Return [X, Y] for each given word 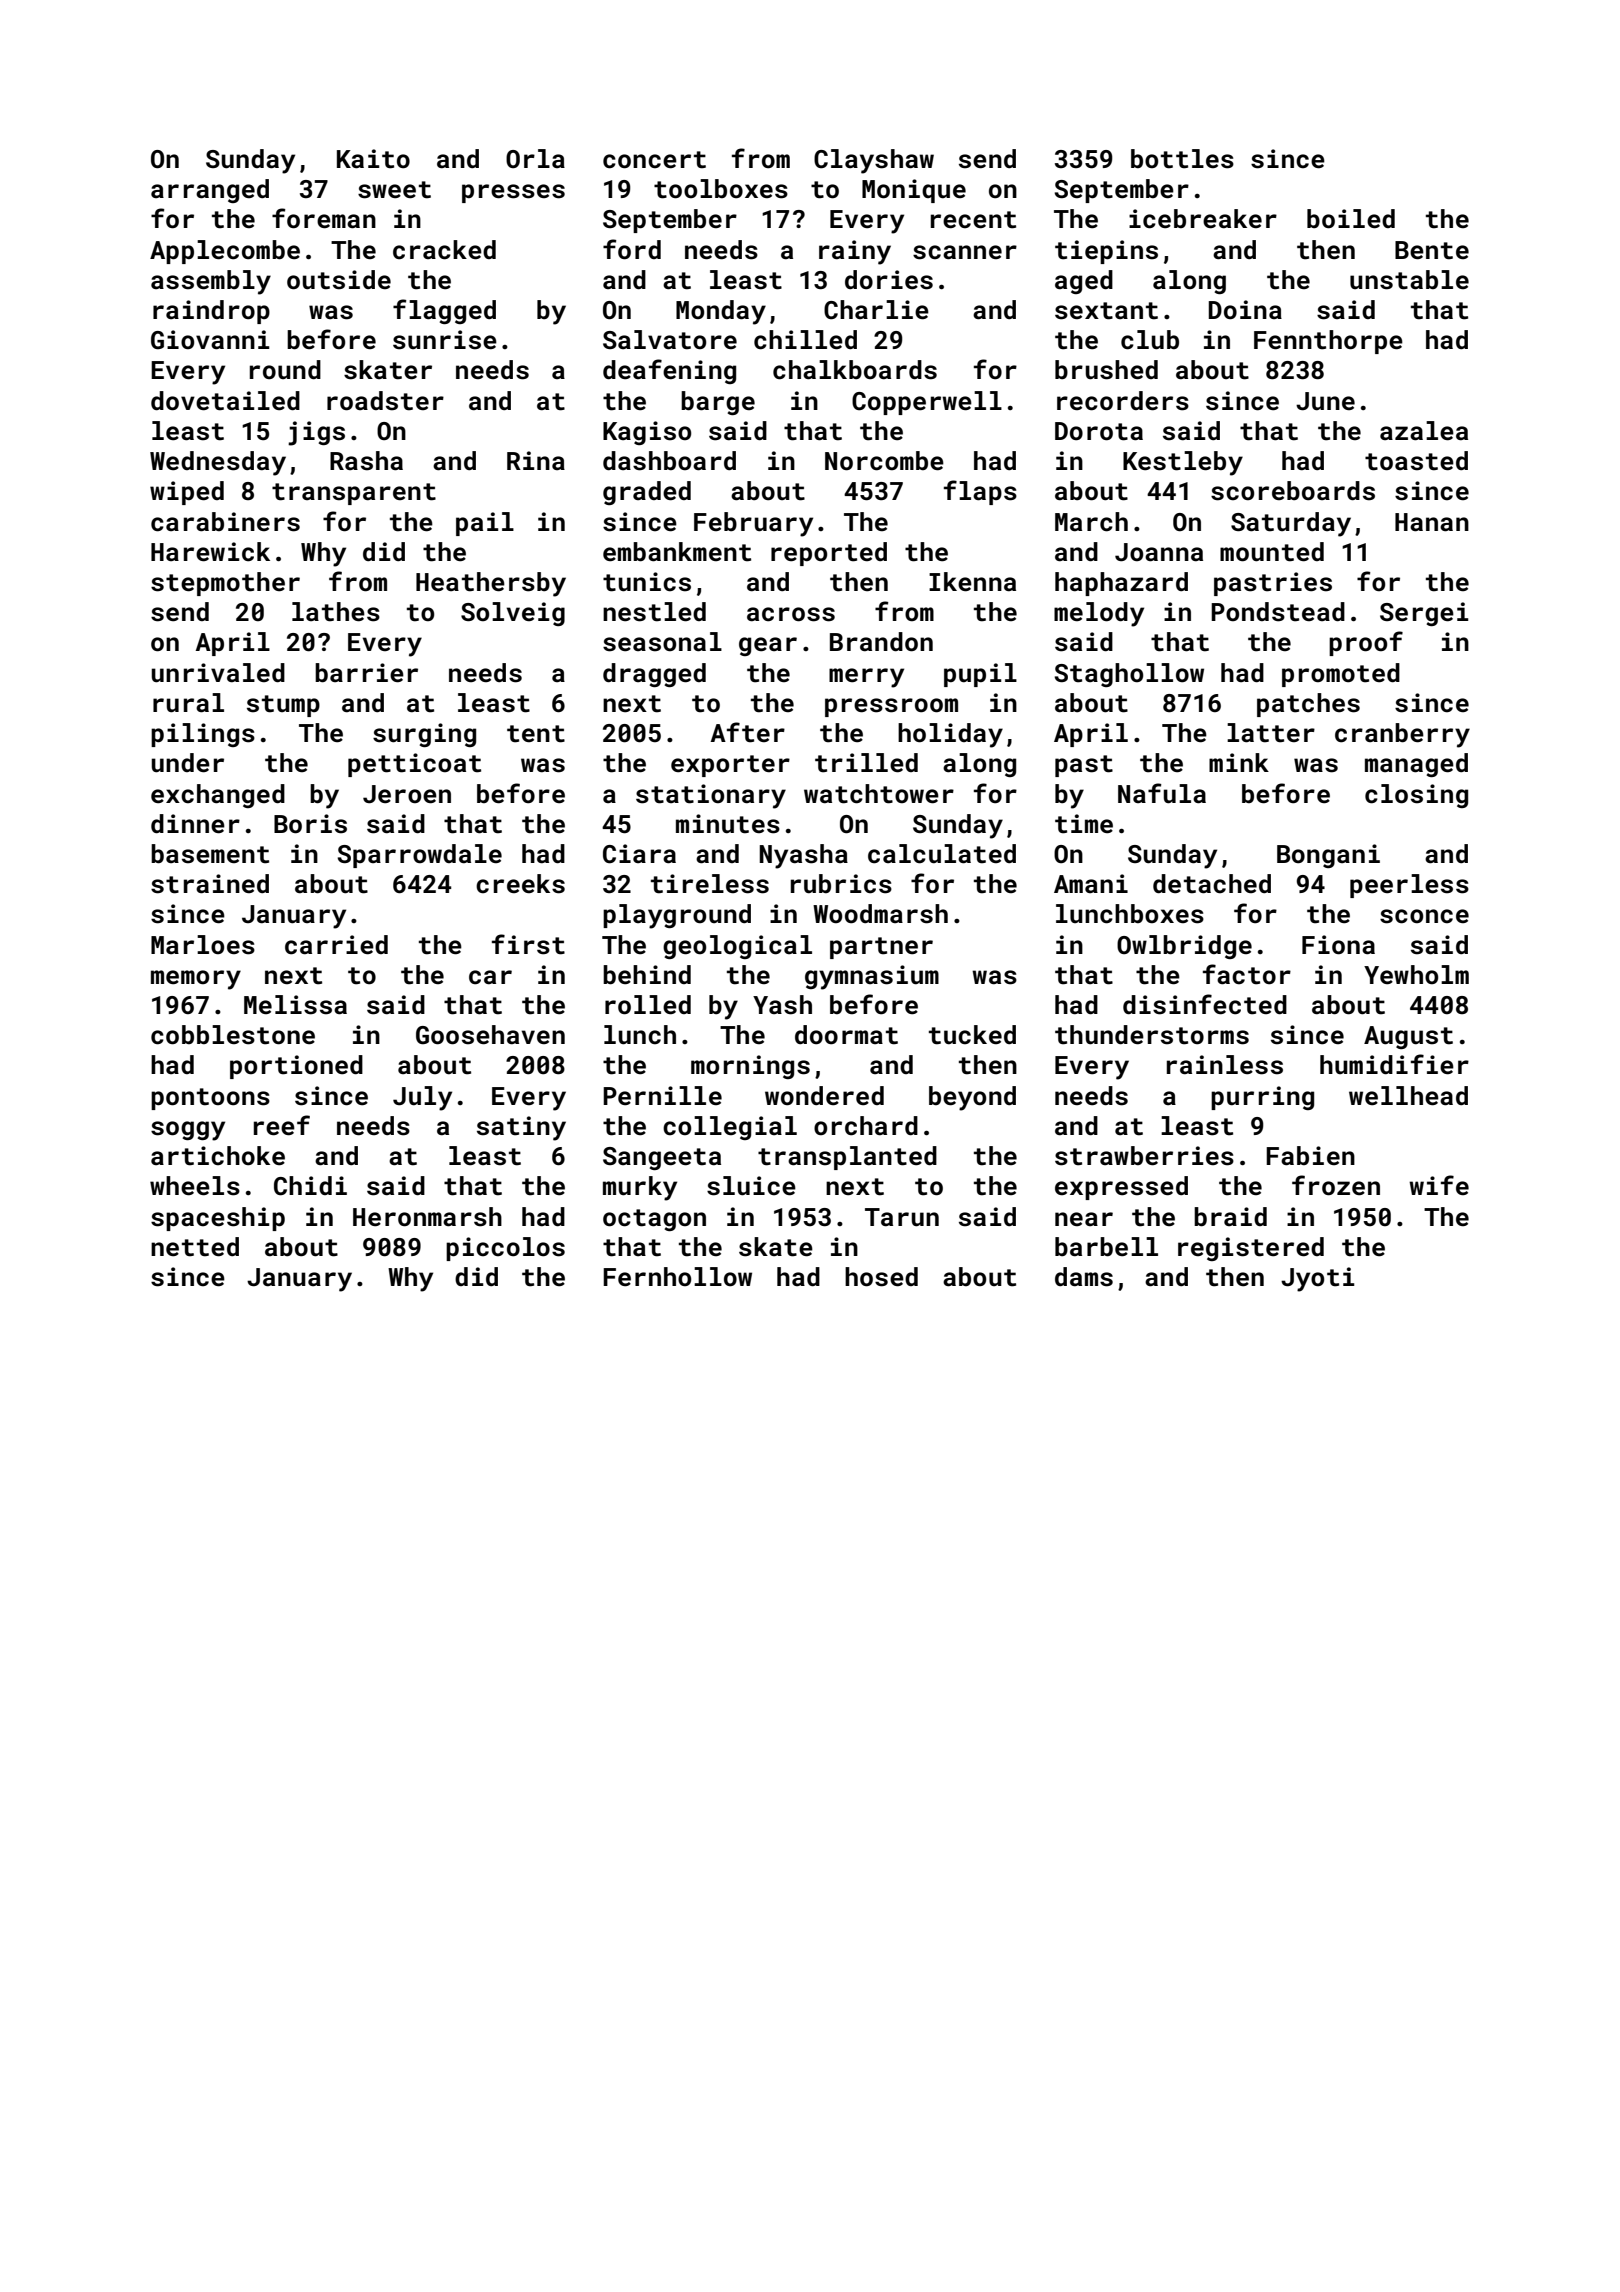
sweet [394, 190]
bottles [1182, 159]
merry [866, 678]
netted [195, 1247]
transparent [354, 494]
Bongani [1328, 856]
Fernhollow [677, 1277]
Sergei [1424, 614]
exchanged [218, 796]
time [1084, 824]
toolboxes [721, 189]
